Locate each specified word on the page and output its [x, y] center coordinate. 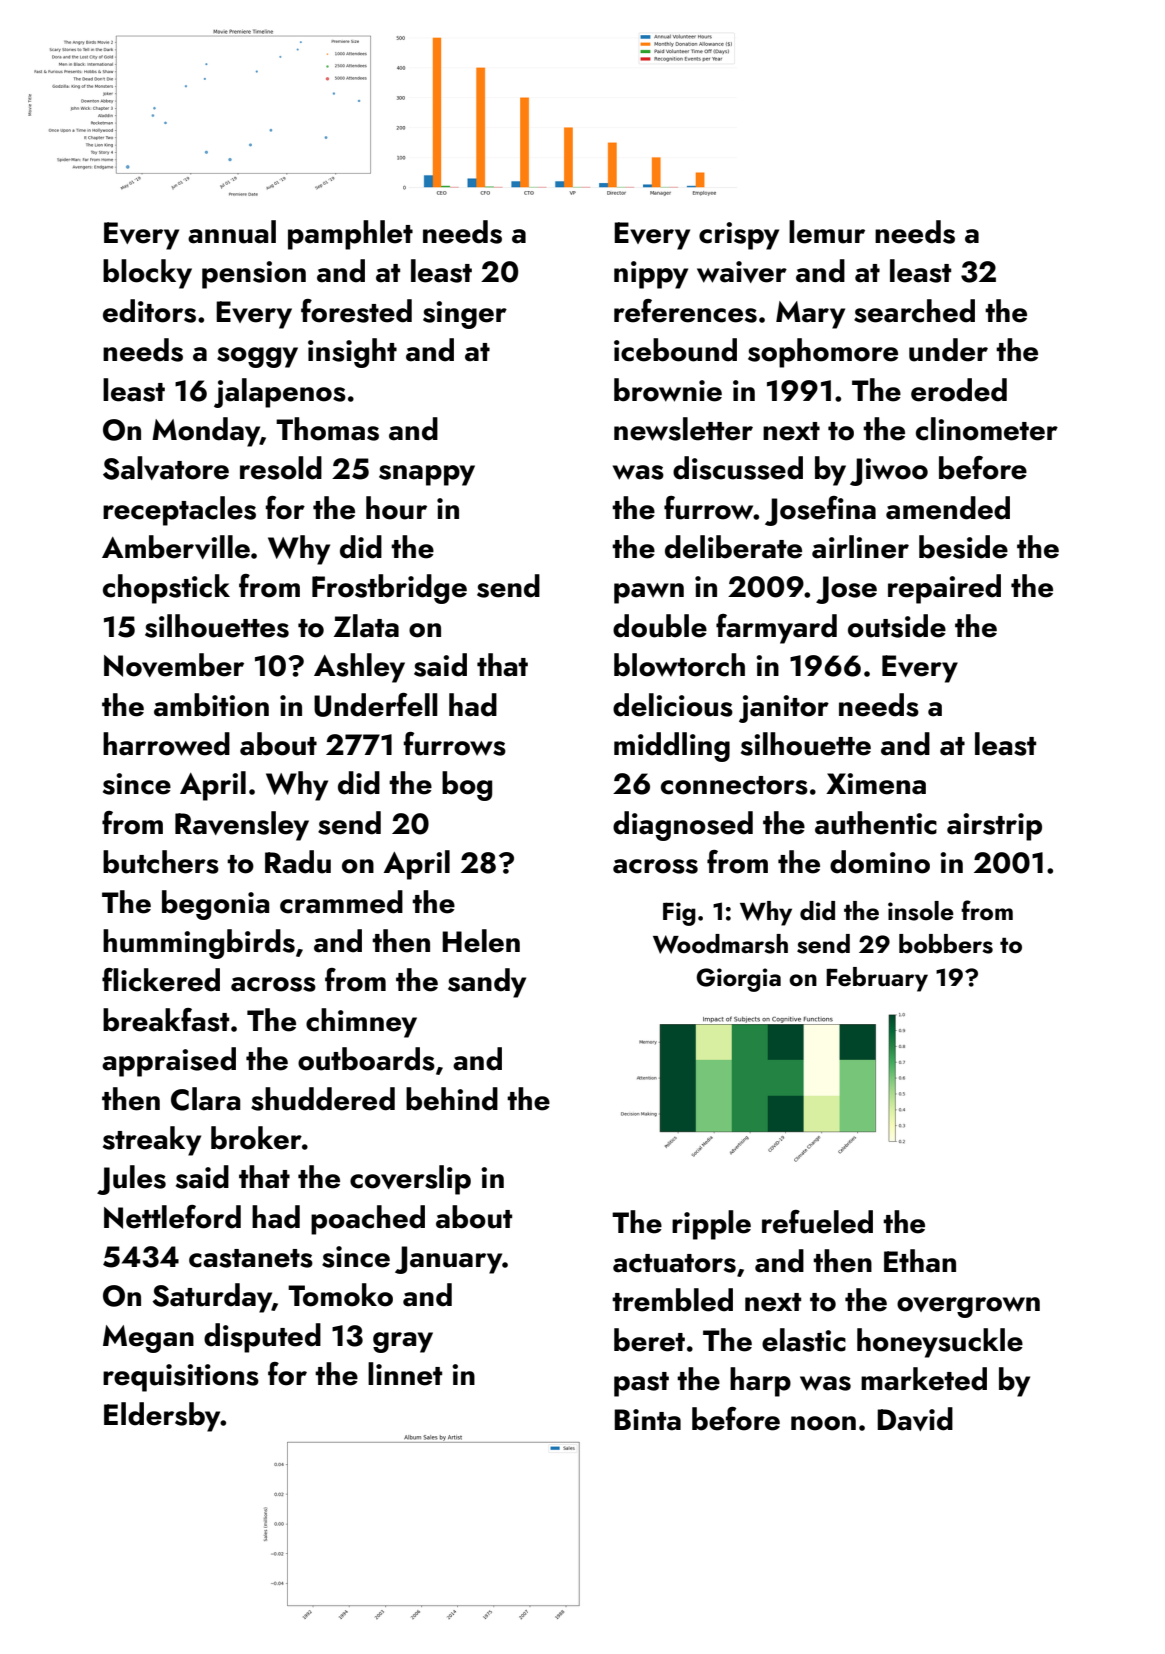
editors [149, 311]
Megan [148, 1339]
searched [914, 311]
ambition [211, 705]
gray [403, 1342]
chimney [361, 1023]
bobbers [946, 944]
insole [921, 911]
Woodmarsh [720, 944]
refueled [817, 1222]
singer [465, 315]
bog [467, 786]
